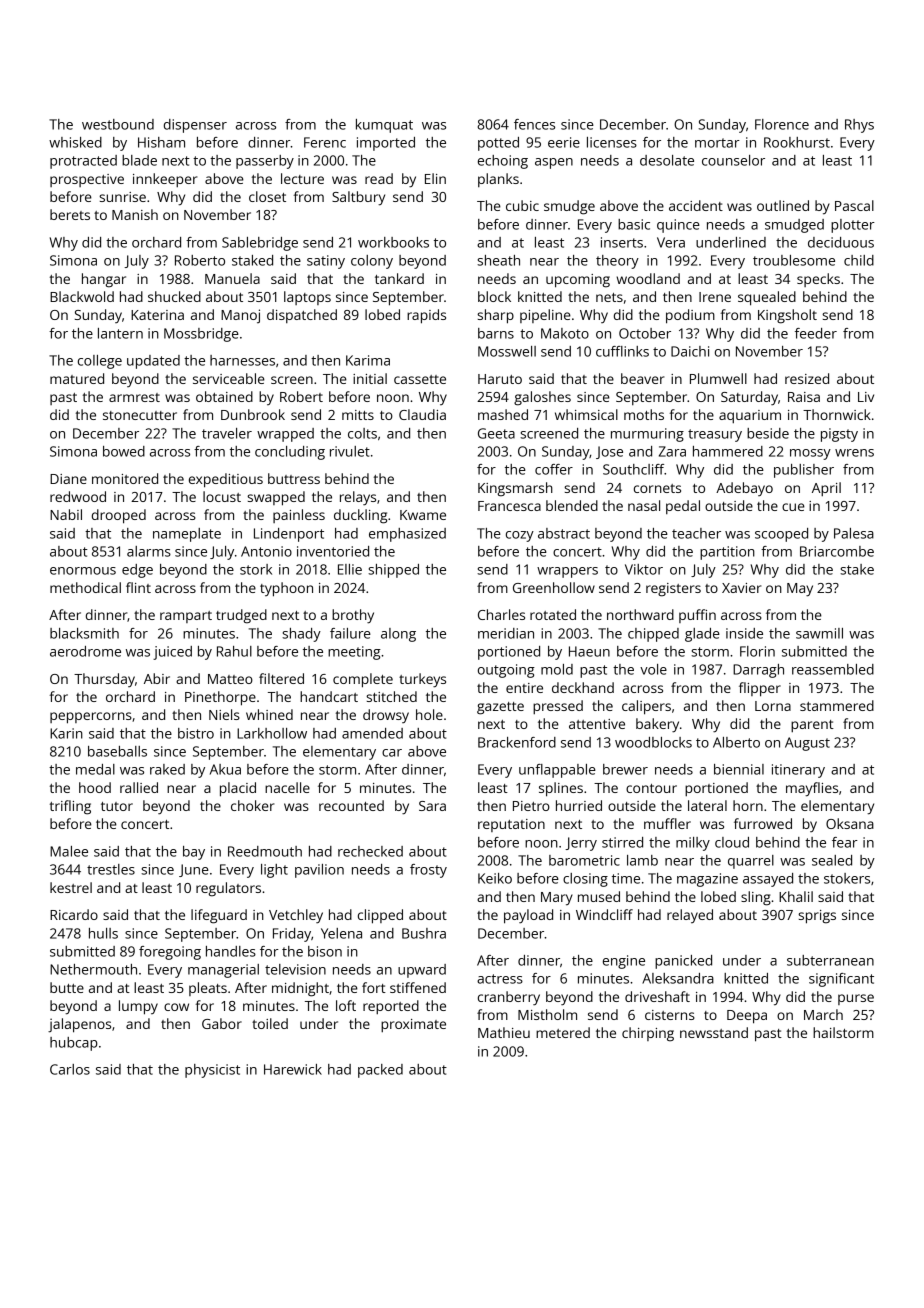 The image size is (924, 1308). I want to click on hole, so click(429, 714).
